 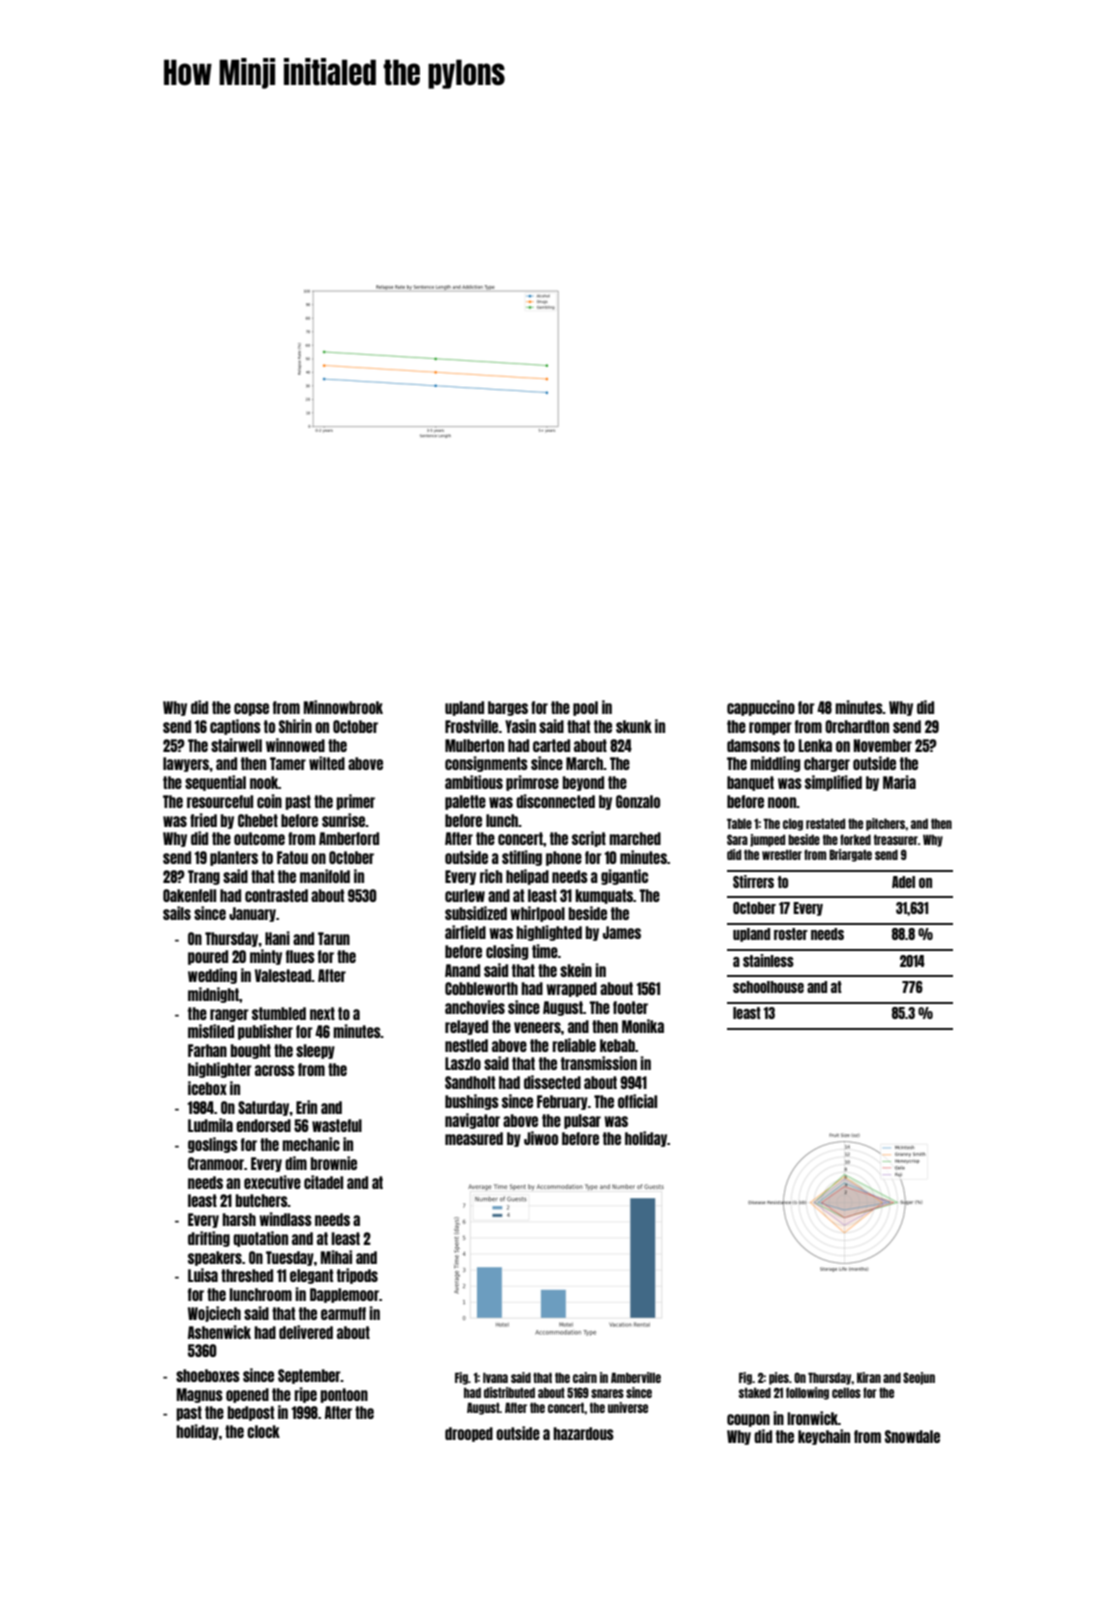 What do you see at coordinates (258, 820) in the screenshot?
I see `Chebet` at bounding box center [258, 820].
